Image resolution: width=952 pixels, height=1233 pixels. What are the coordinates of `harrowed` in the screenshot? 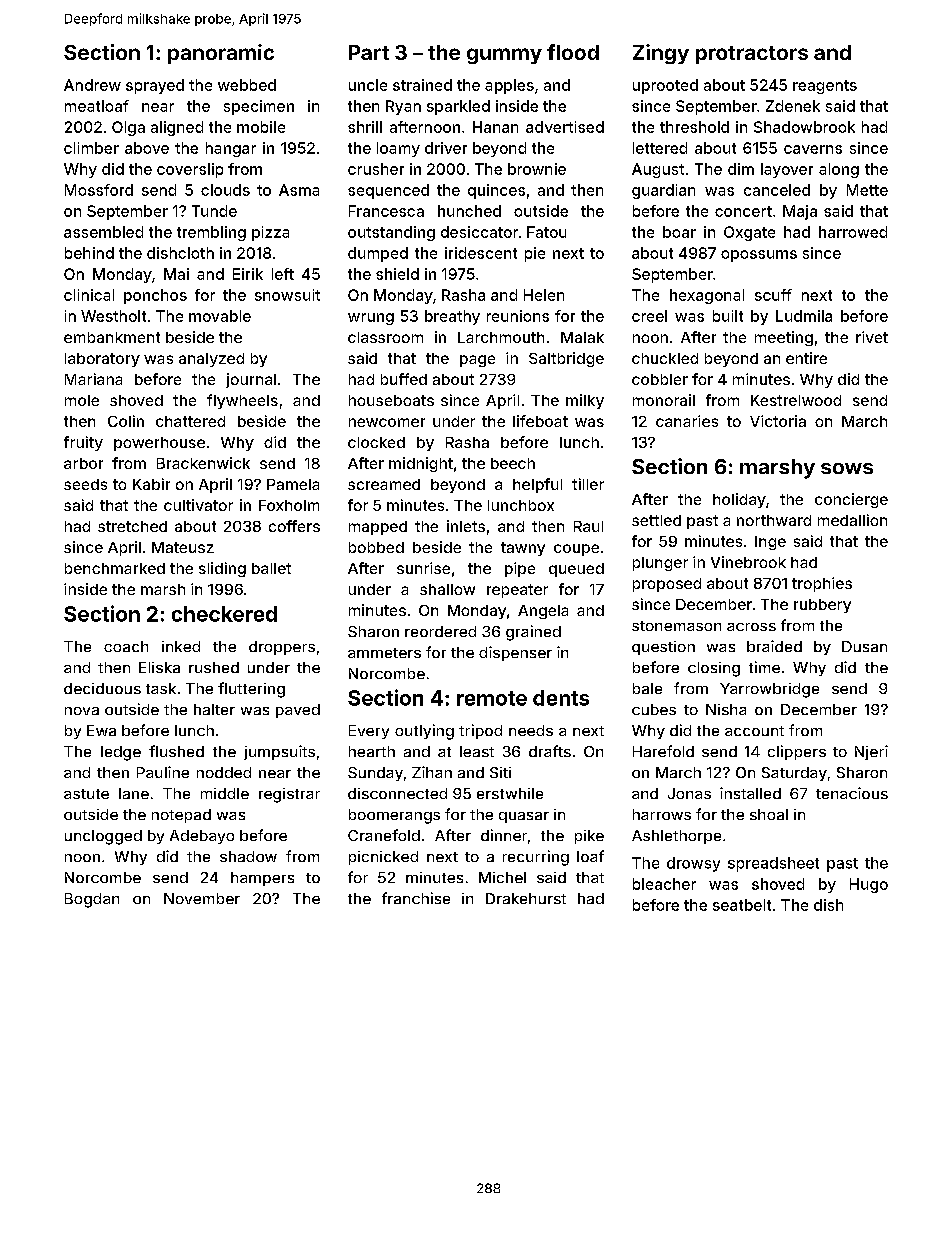 It's located at (853, 232).
